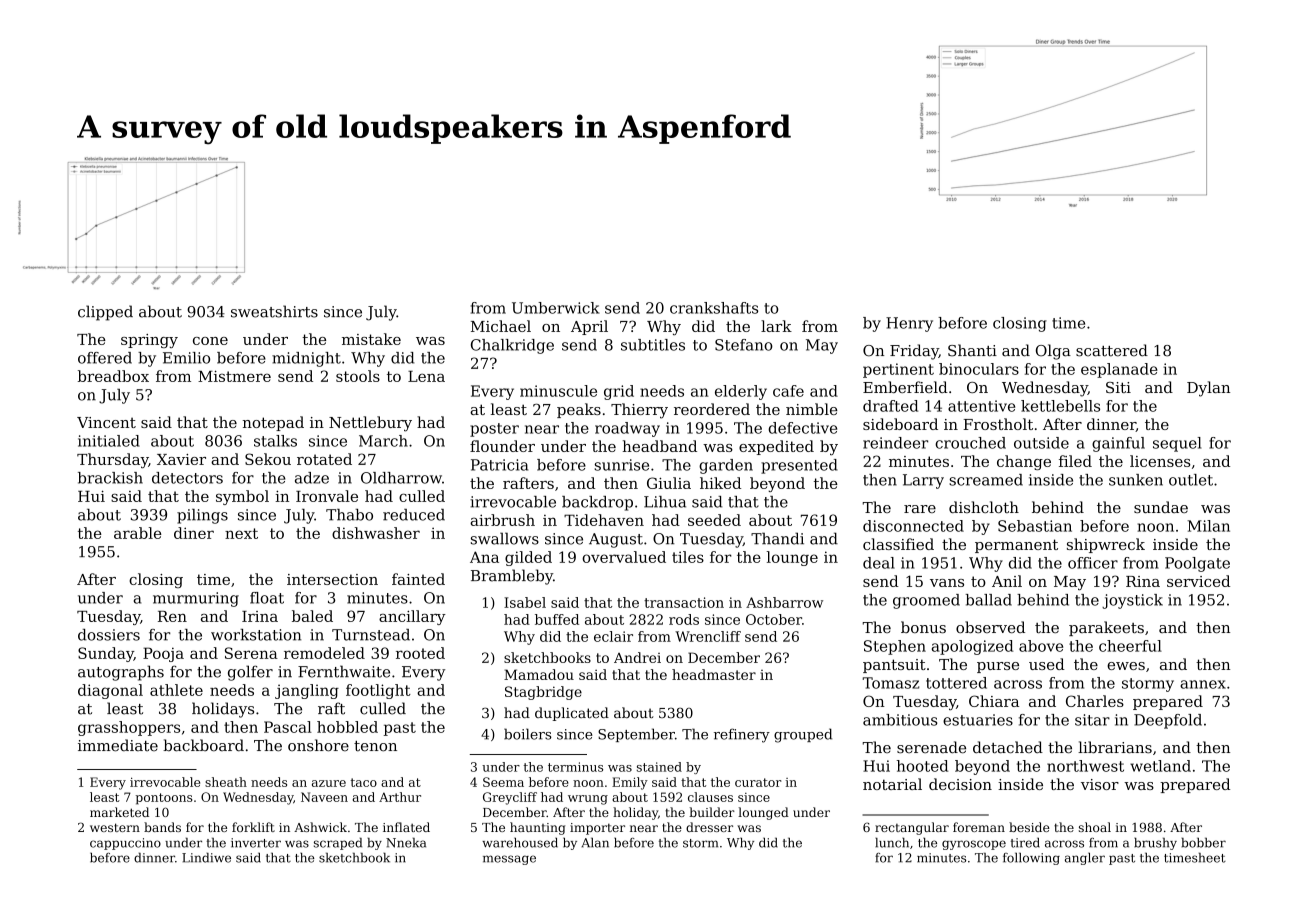  What do you see at coordinates (273, 423) in the screenshot?
I see `notepad` at bounding box center [273, 423].
